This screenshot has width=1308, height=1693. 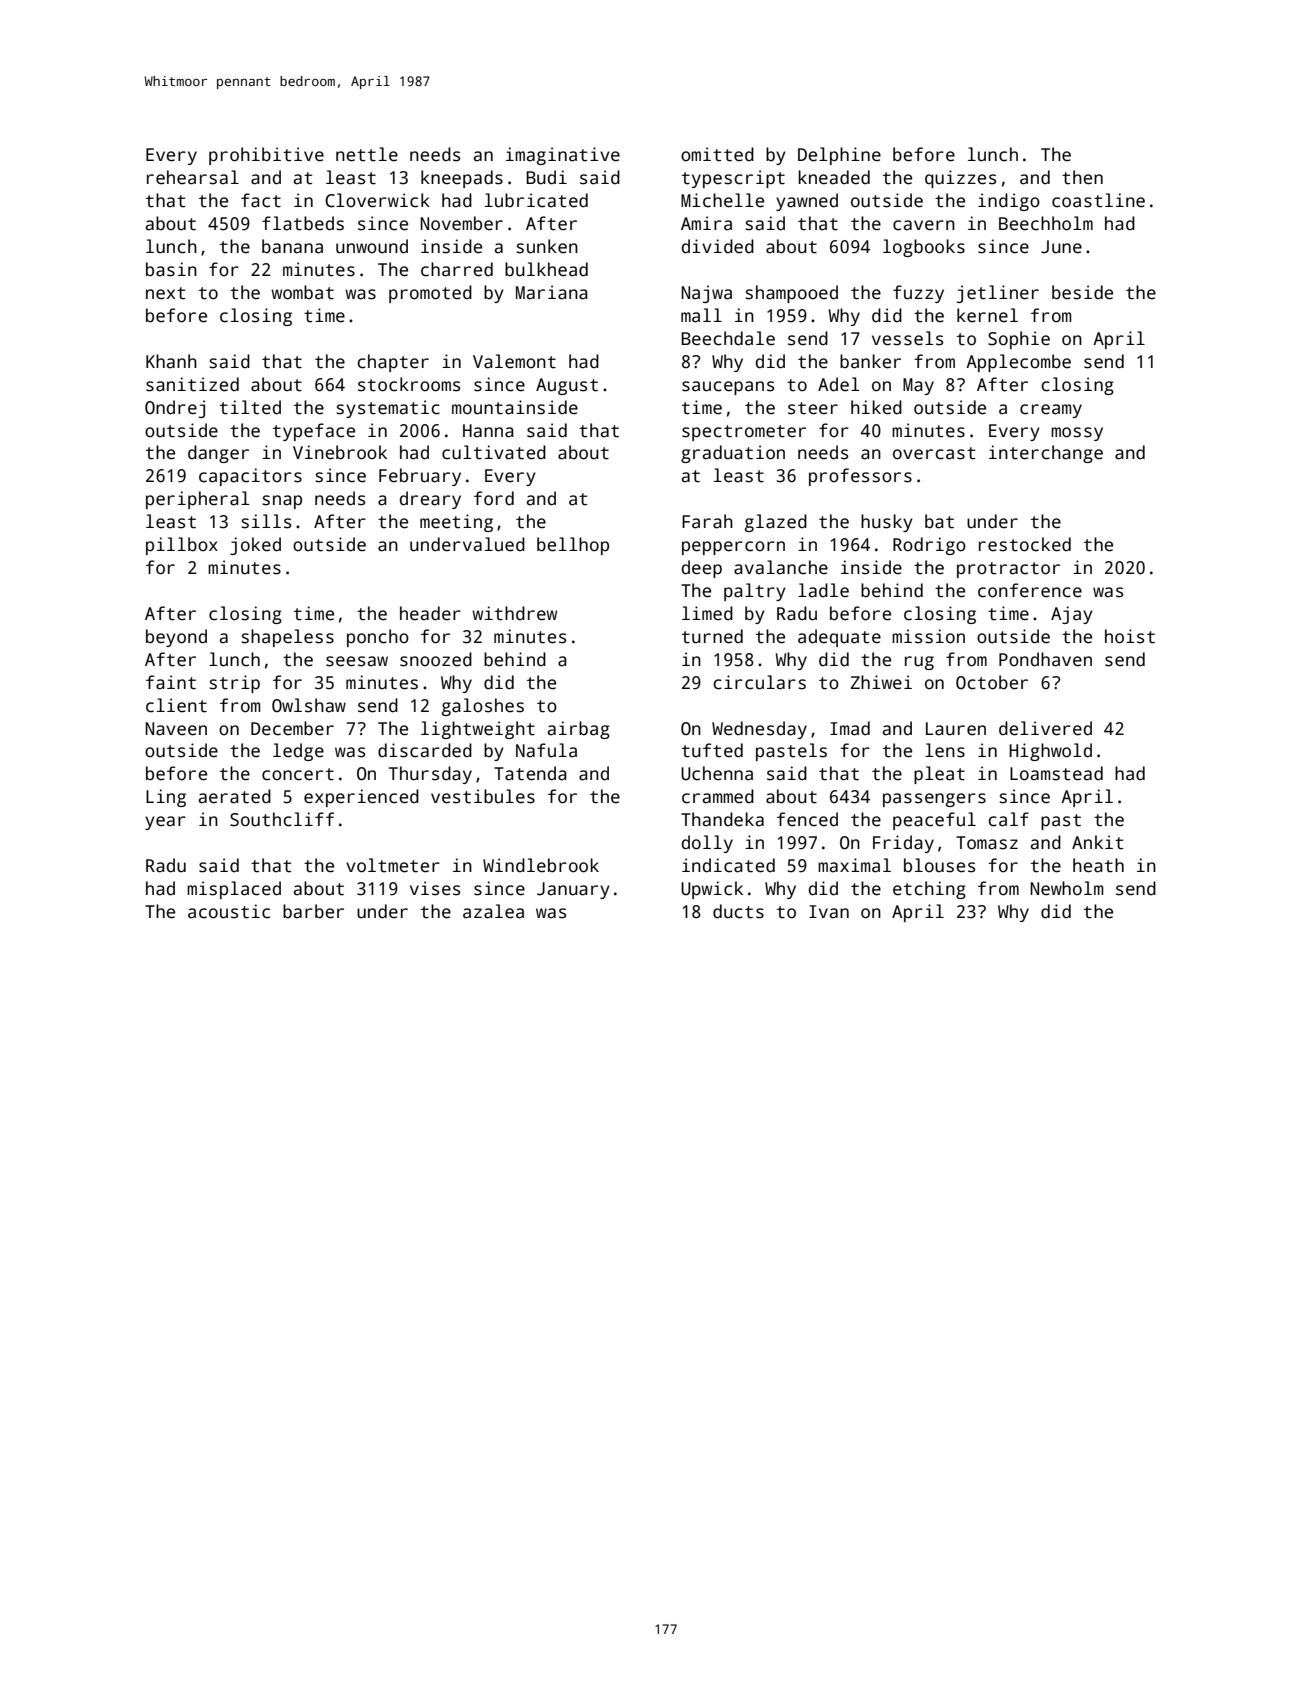 What do you see at coordinates (171, 361) in the screenshot?
I see `Khanh` at bounding box center [171, 361].
